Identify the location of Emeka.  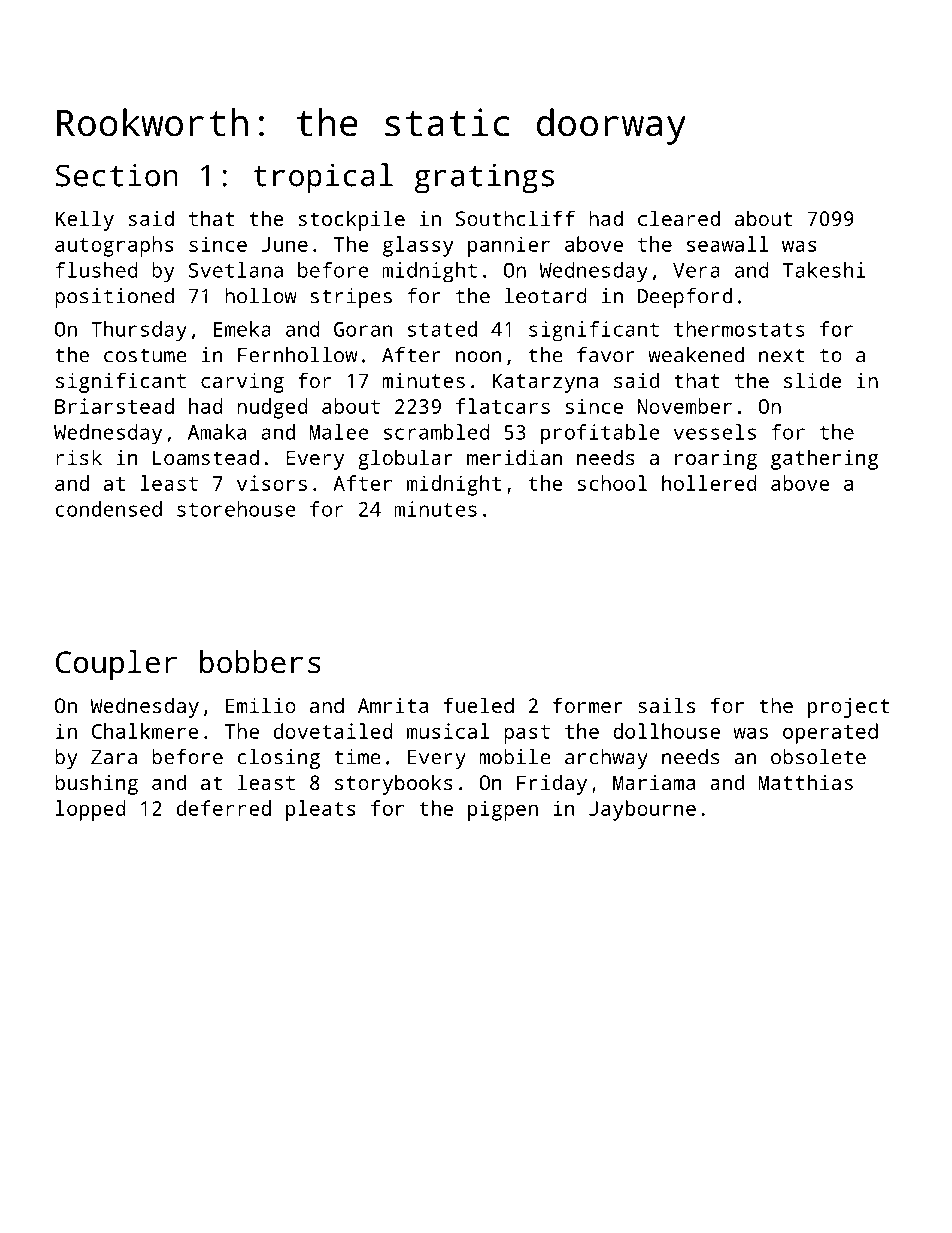
(242, 329).
